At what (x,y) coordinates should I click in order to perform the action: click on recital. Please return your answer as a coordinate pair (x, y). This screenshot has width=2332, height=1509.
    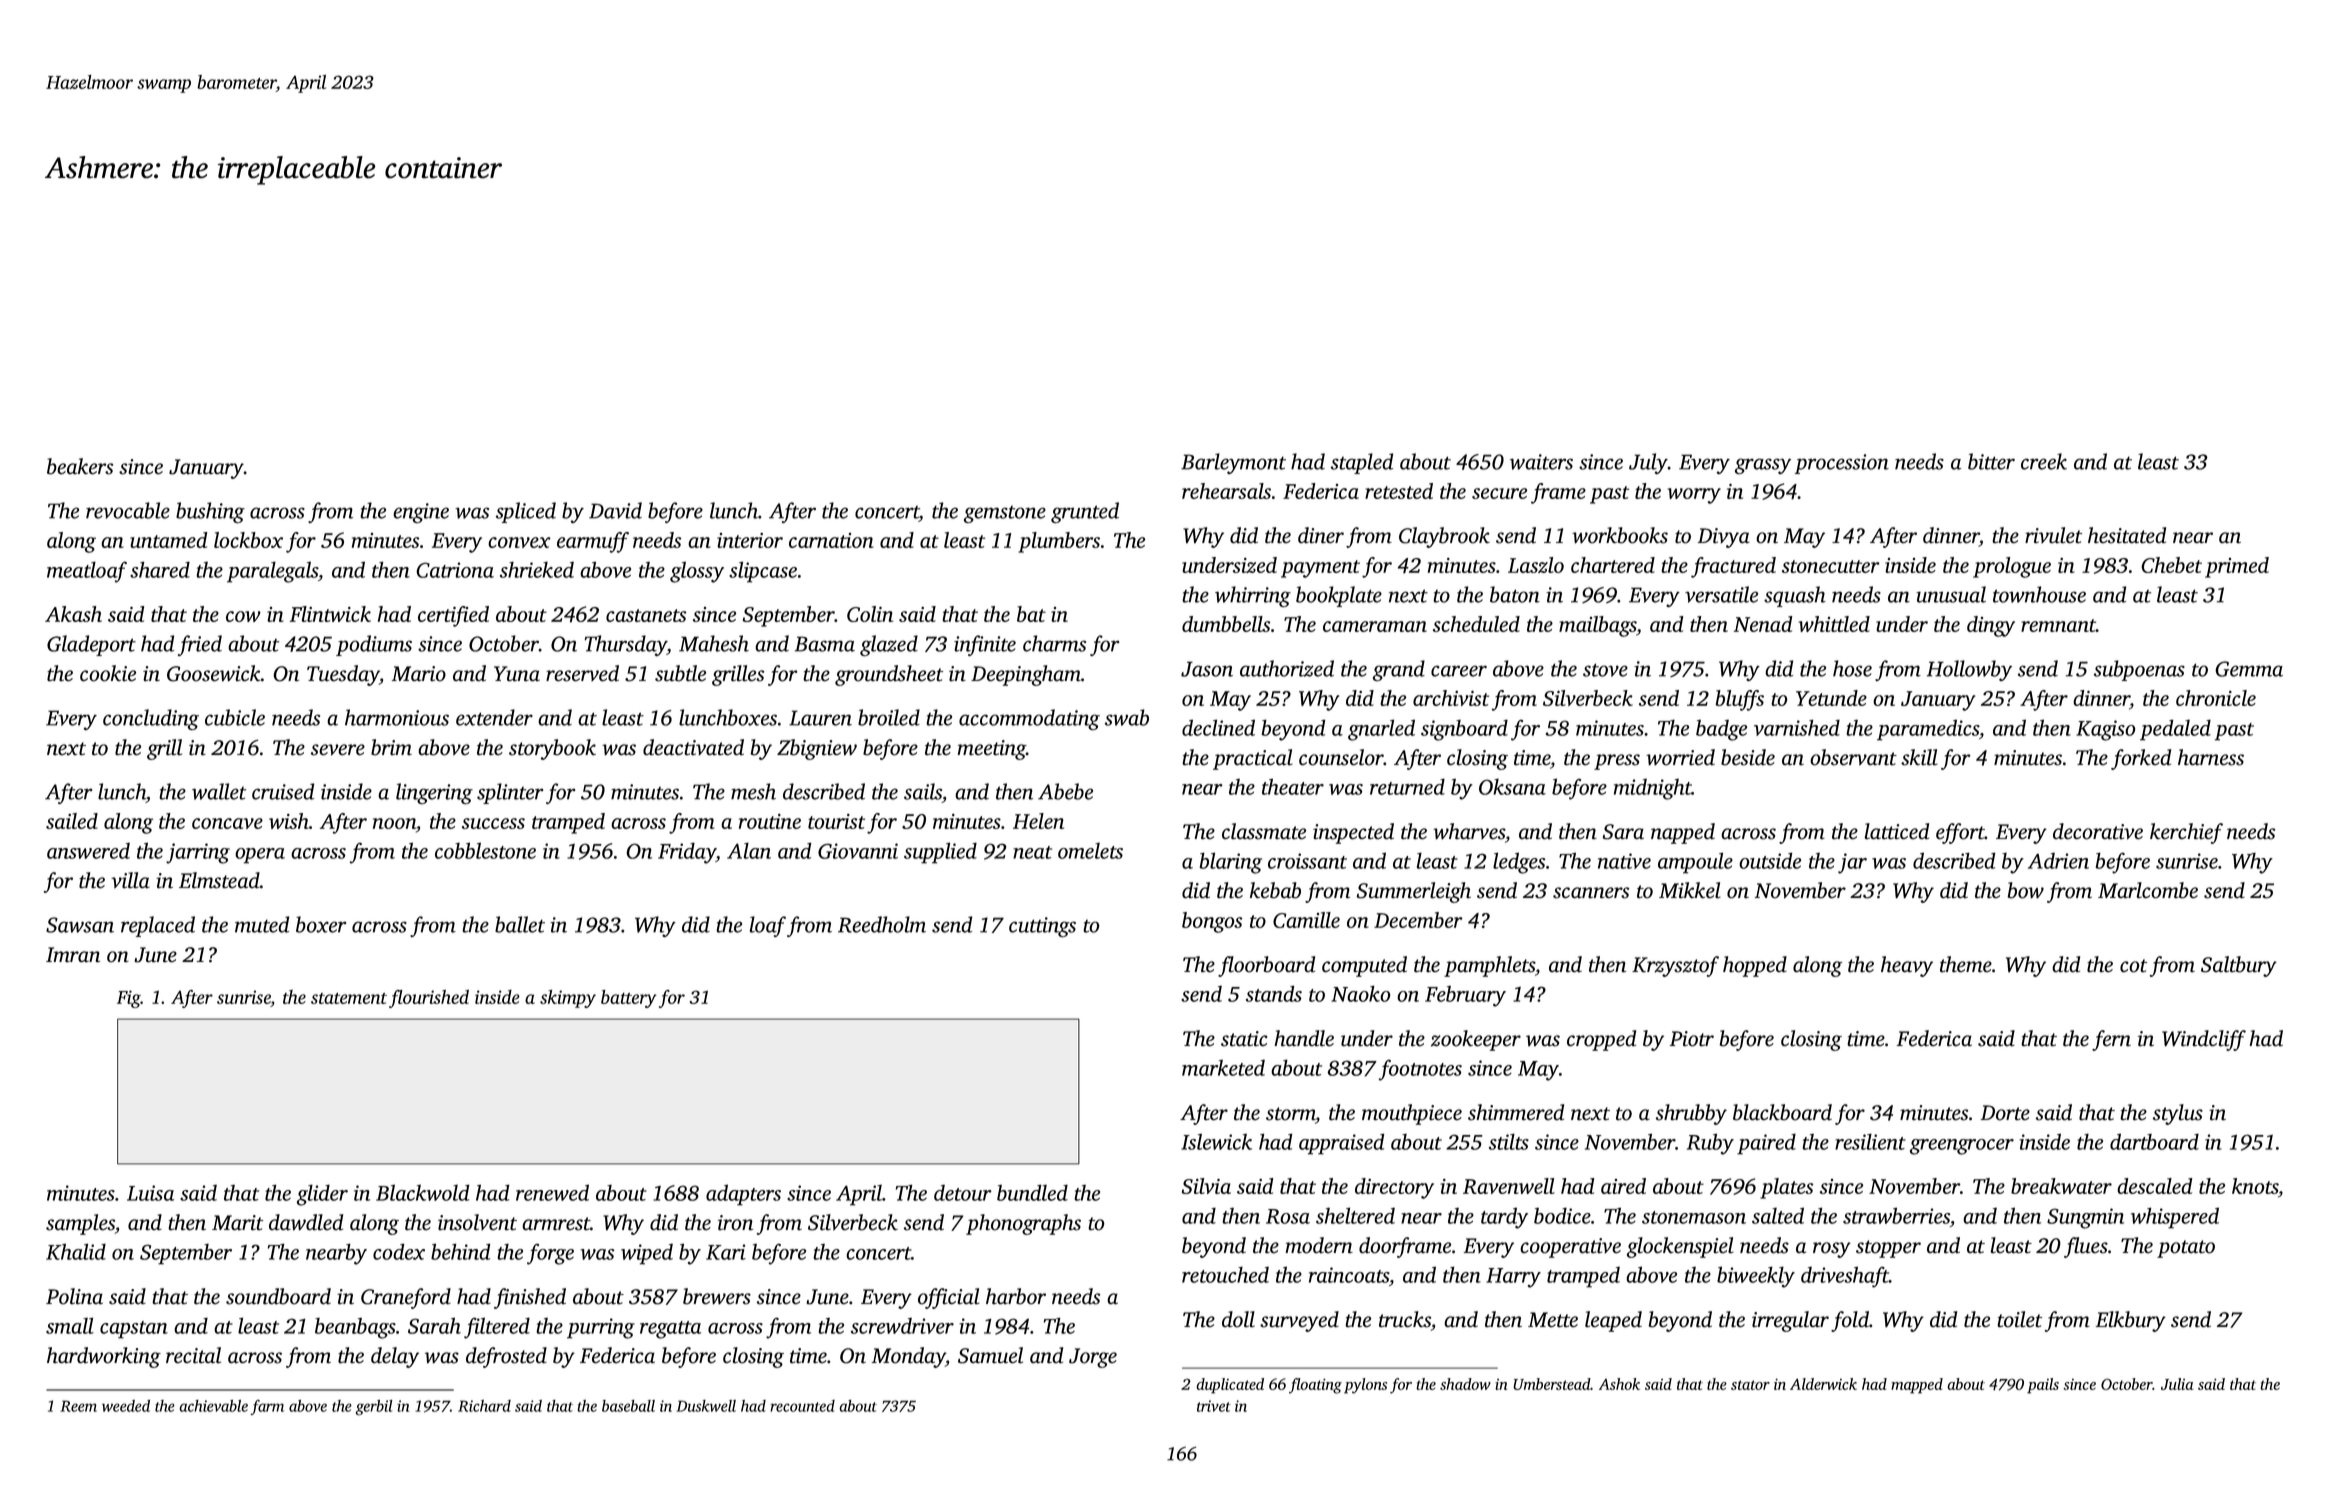
    Looking at the image, I should click on (193, 1355).
